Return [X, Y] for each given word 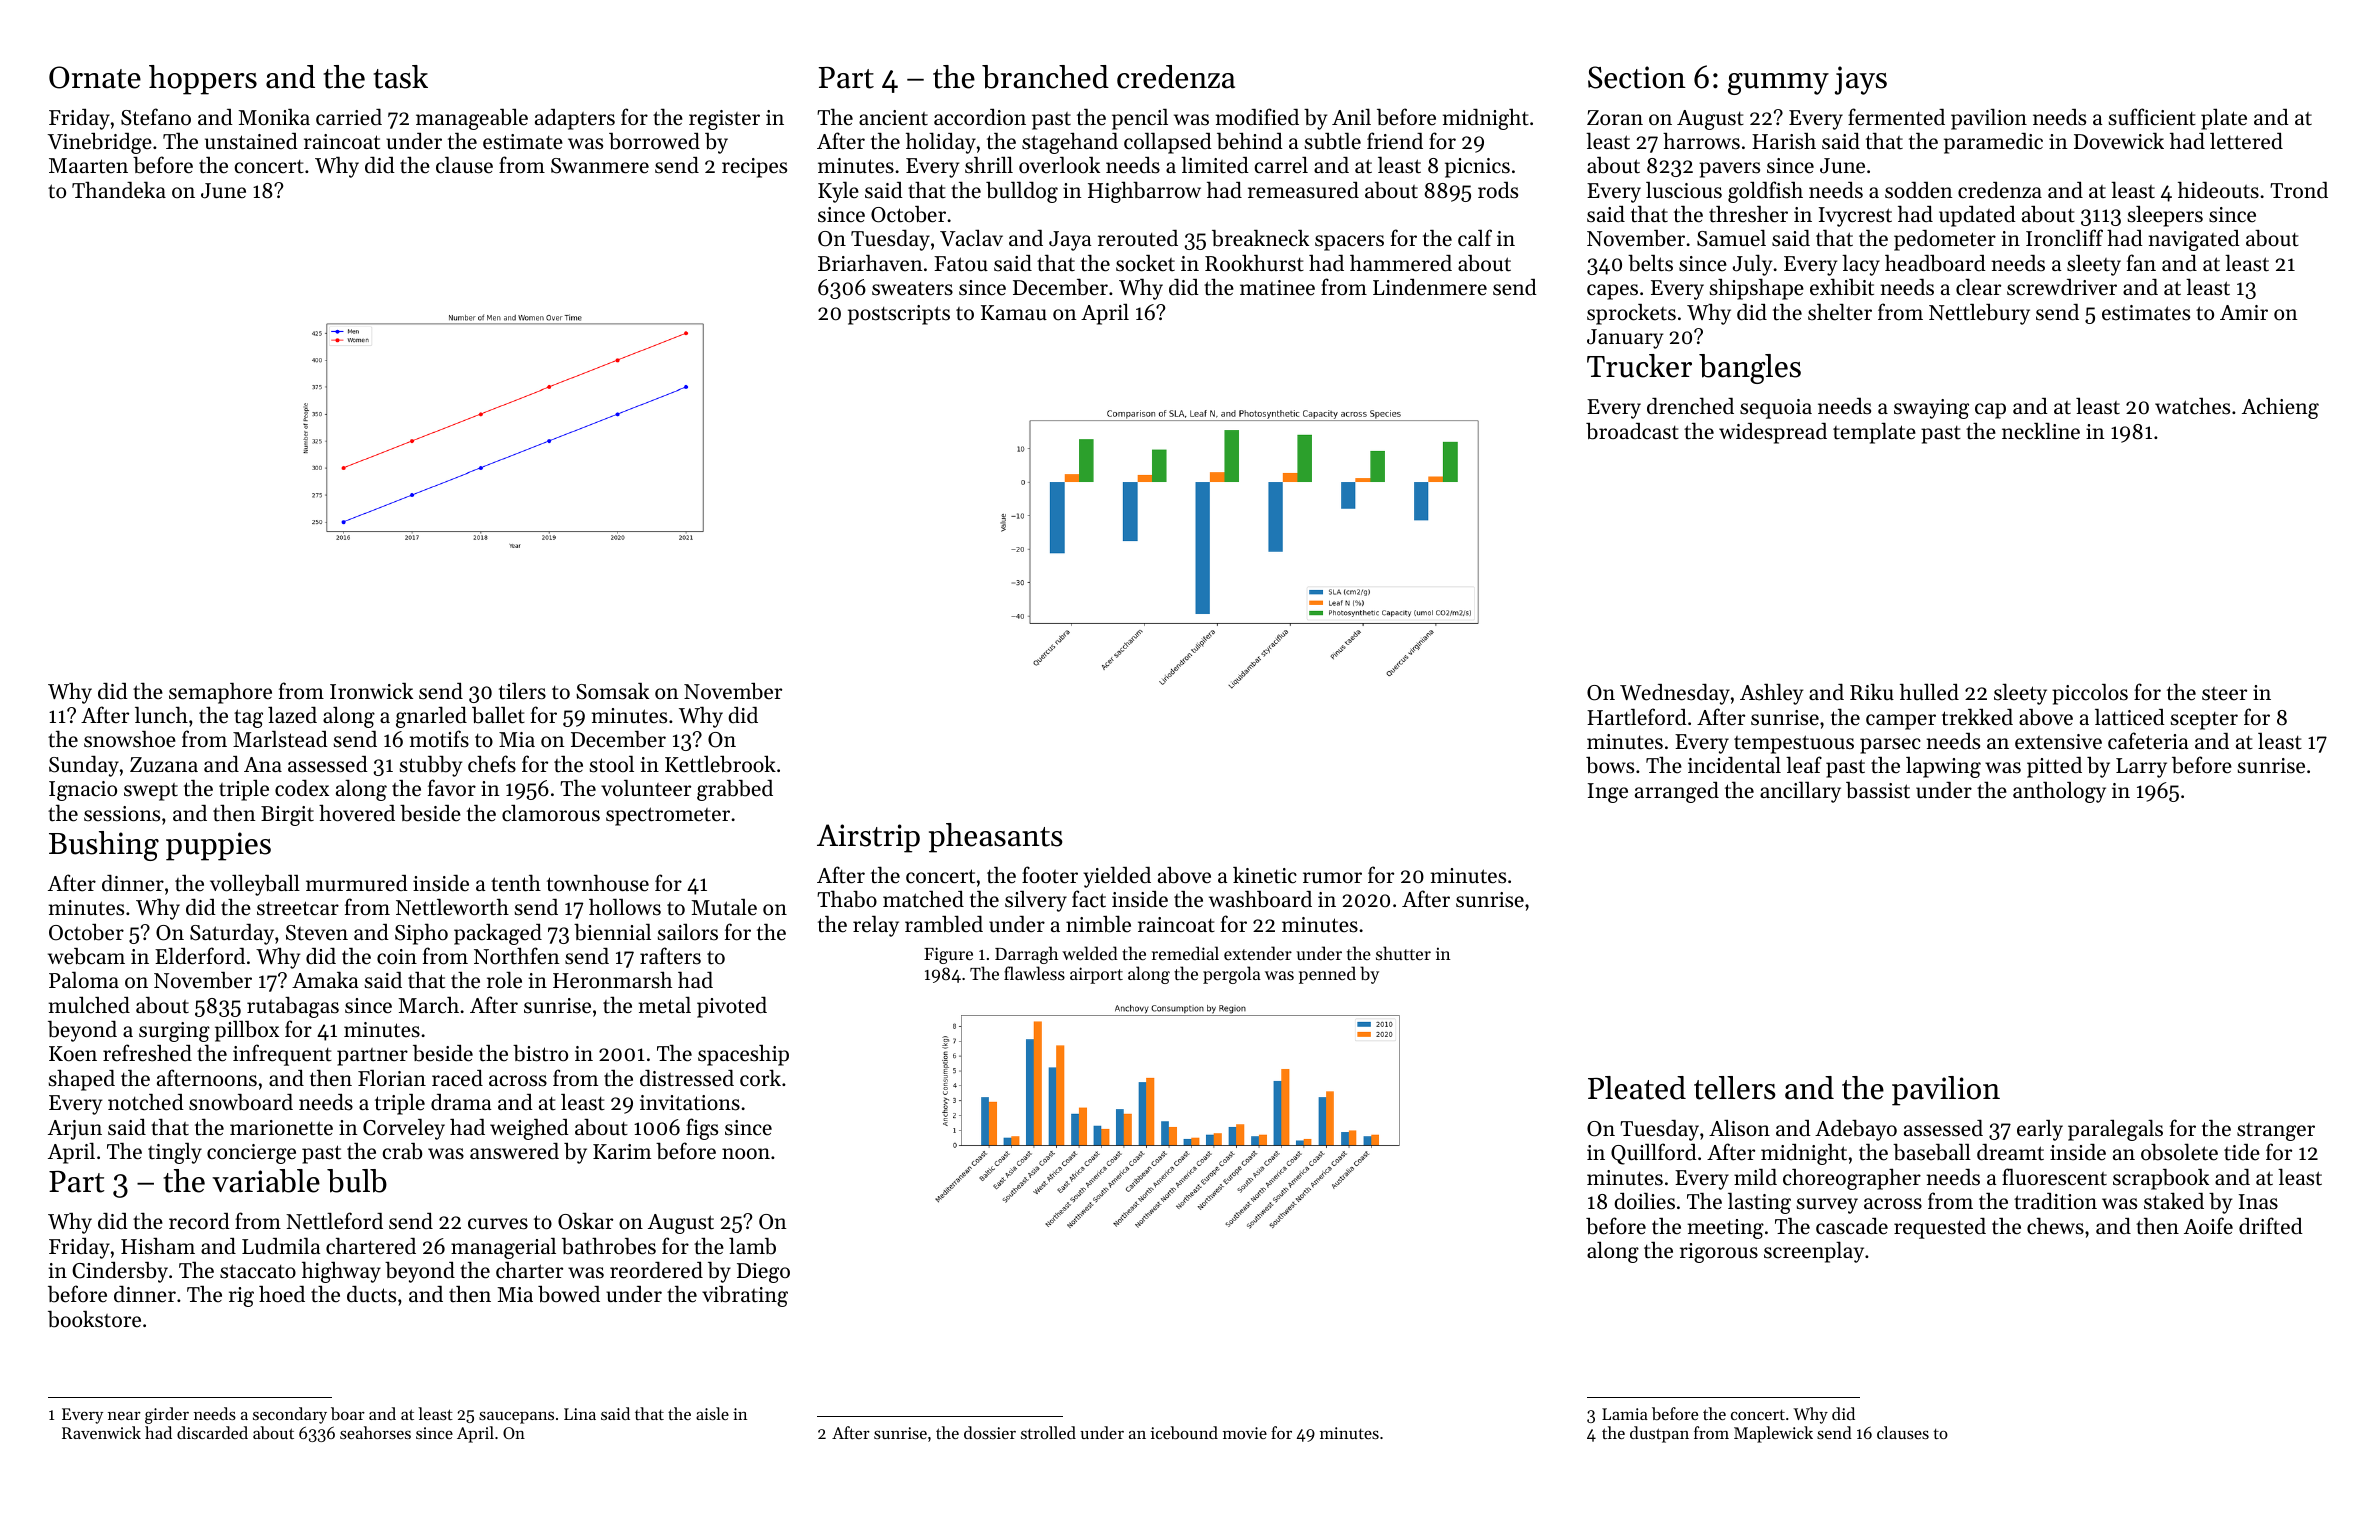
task [400, 77]
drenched [1690, 406]
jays [1861, 80]
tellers [1735, 1088]
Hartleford [1637, 717]
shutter [1403, 953]
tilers [522, 691]
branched [1045, 77]
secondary [290, 1415]
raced [457, 1078]
